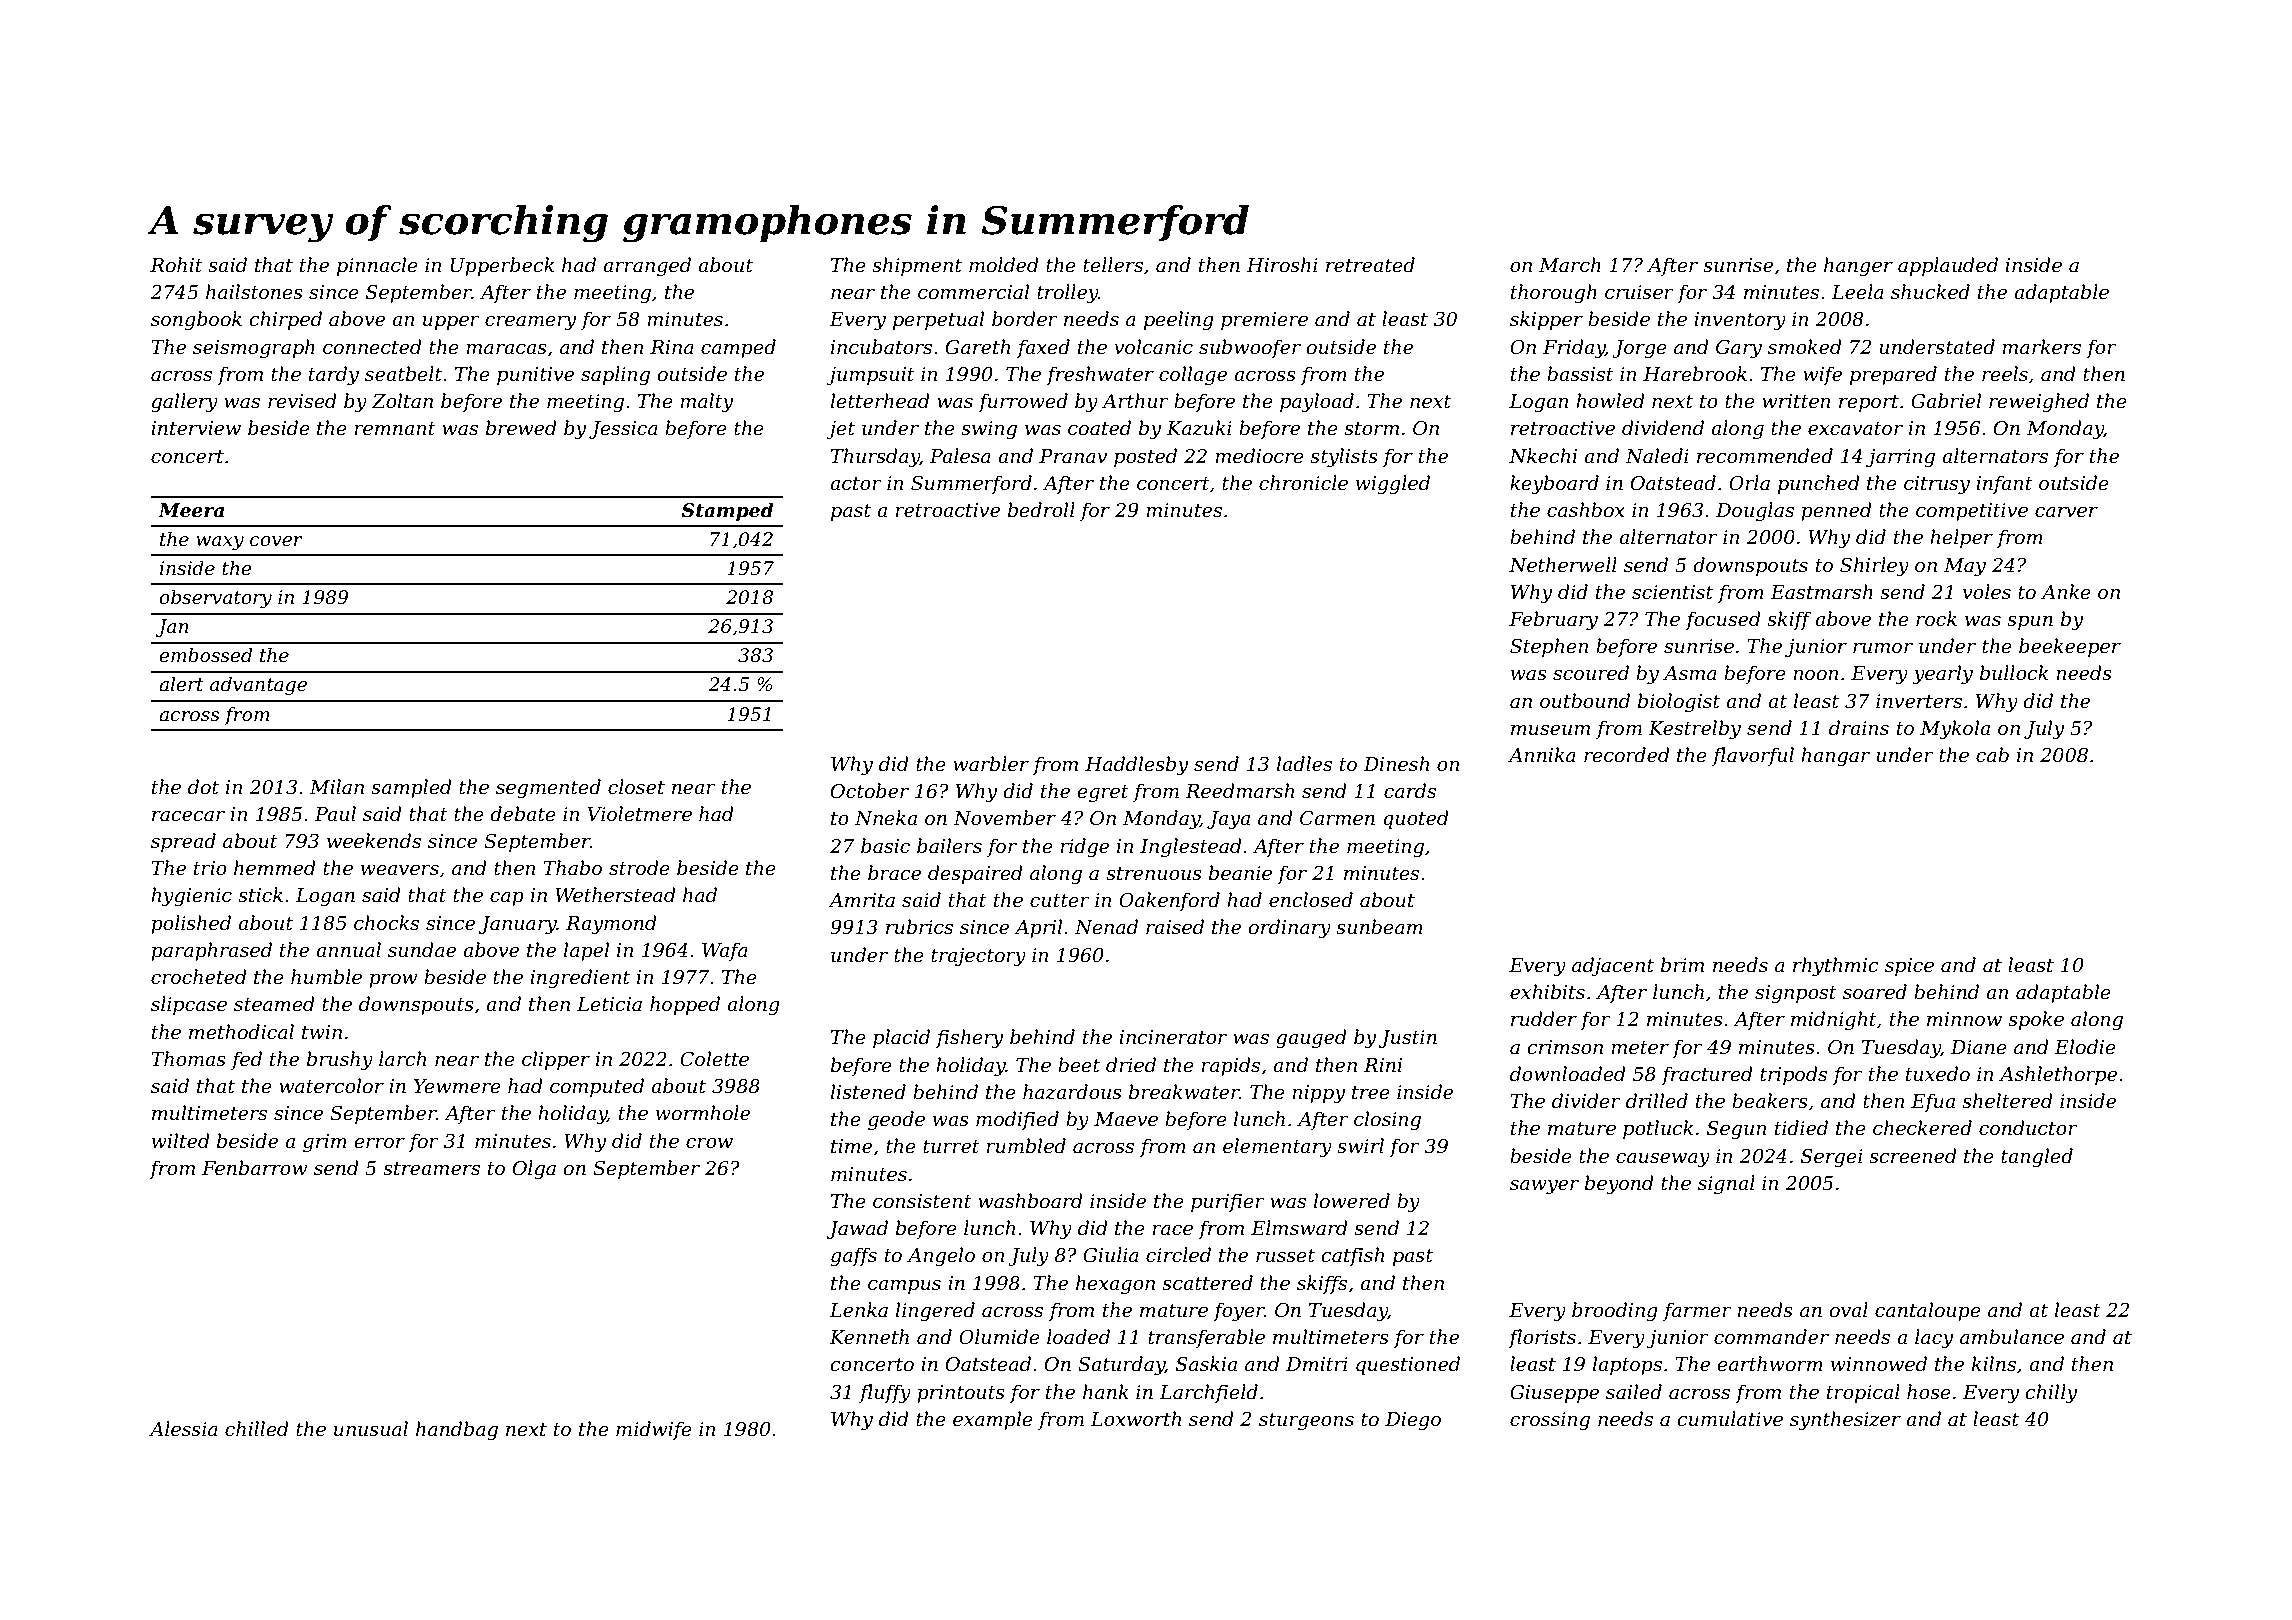 Image resolution: width=2292 pixels, height=1620 pixels. What do you see at coordinates (203, 787) in the page?
I see `dot` at bounding box center [203, 787].
